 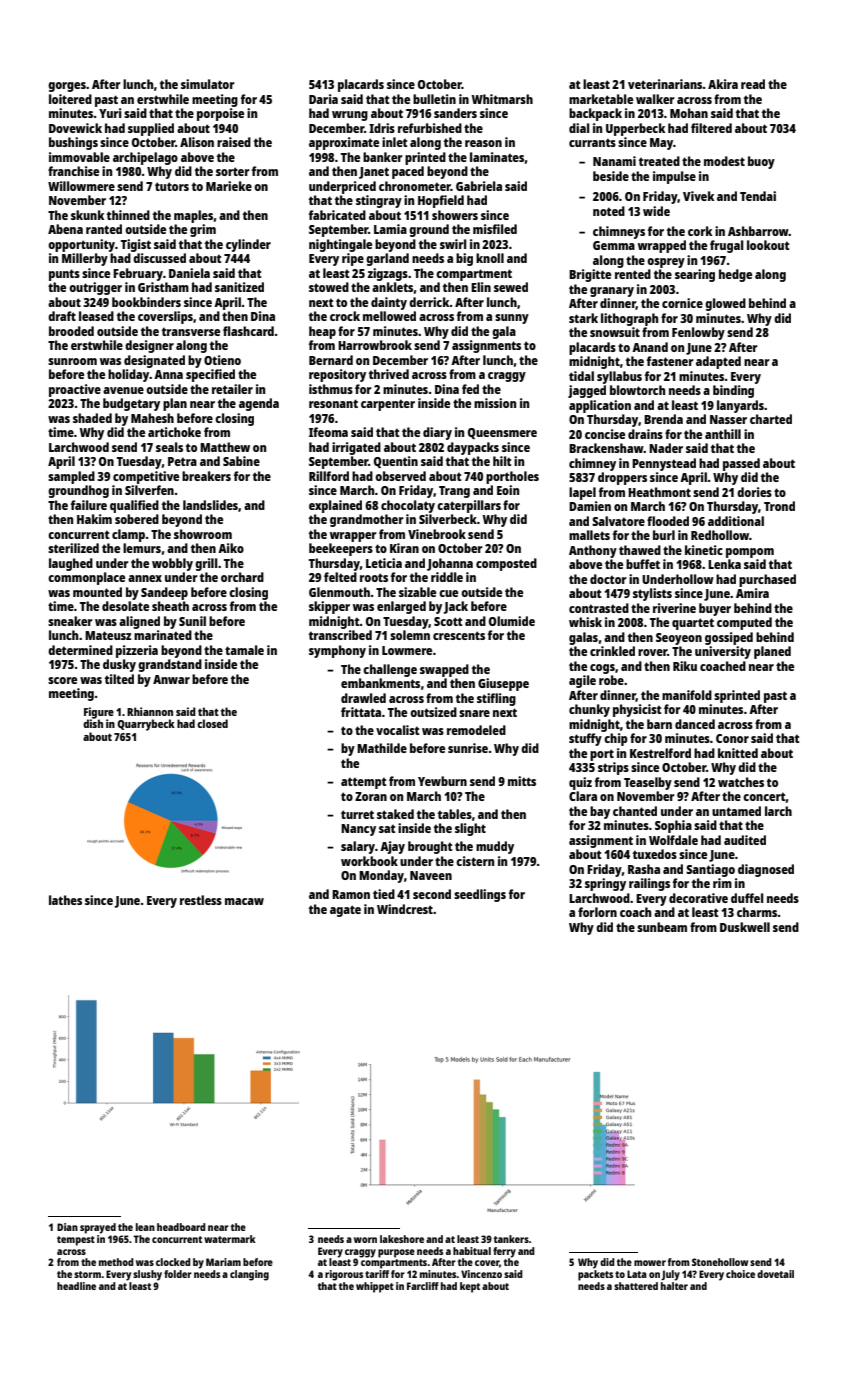 I want to click on orchard, so click(x=242, y=577).
